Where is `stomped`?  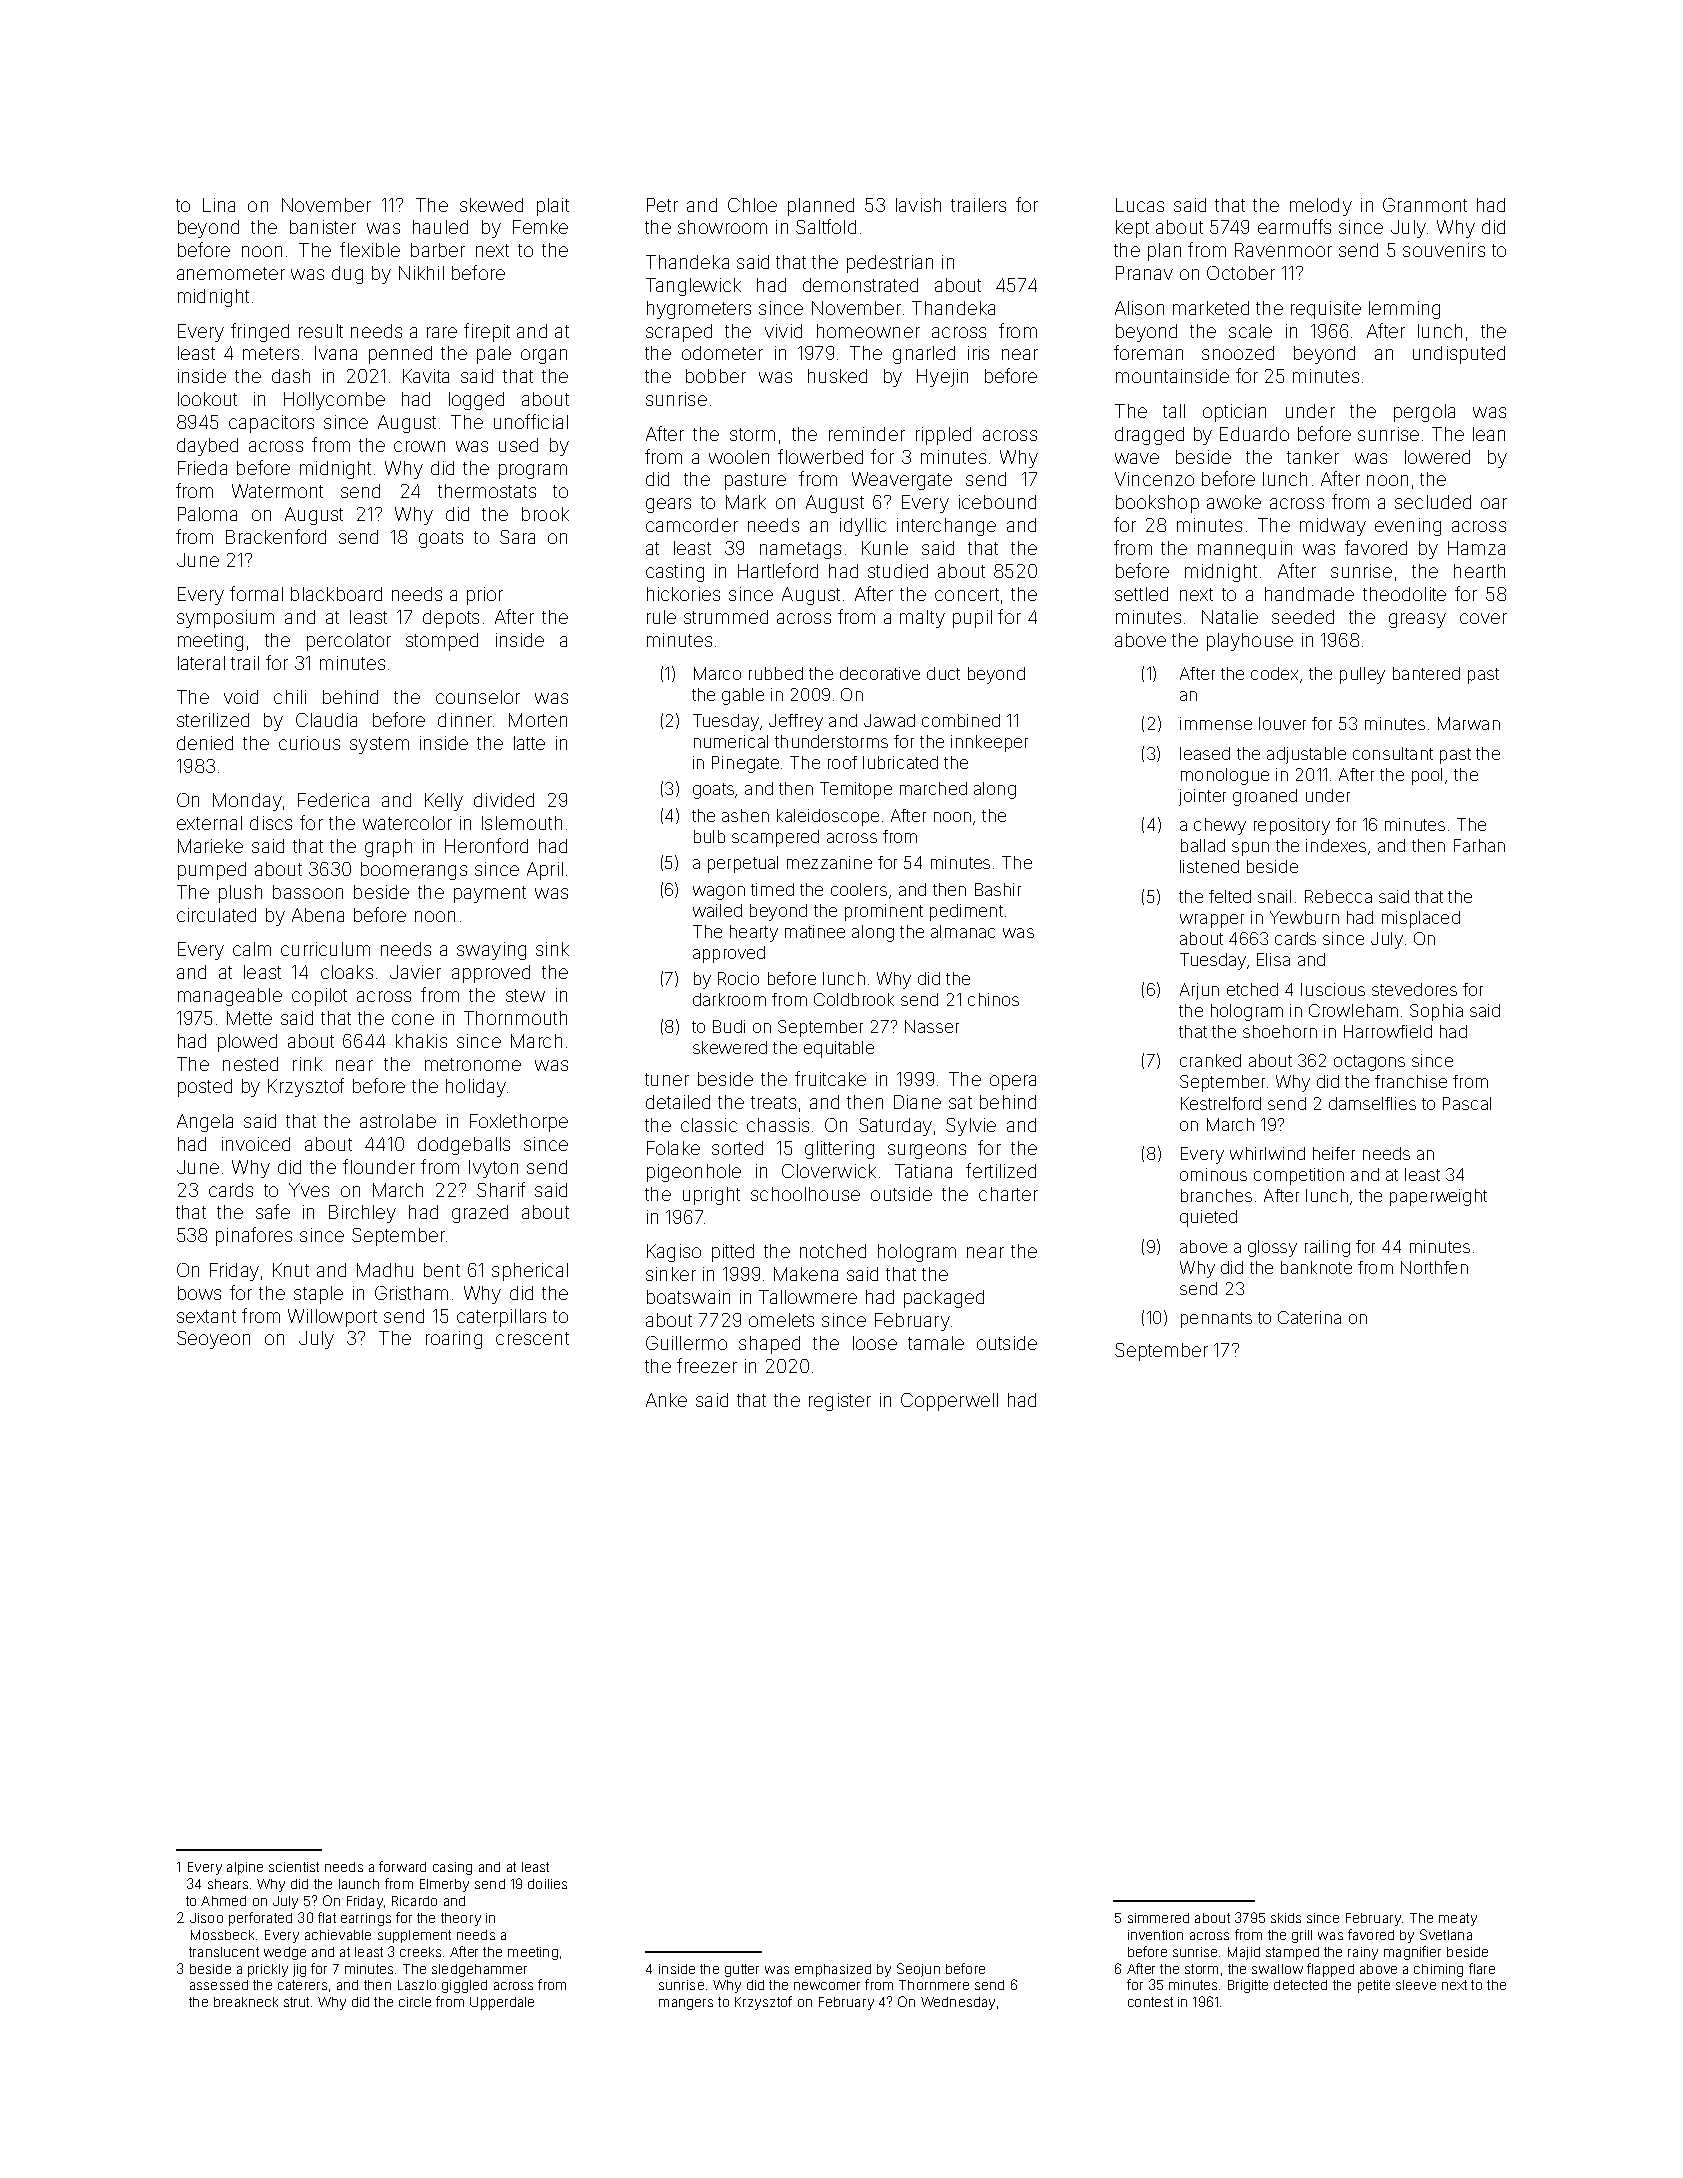
stomped is located at coordinates (442, 642).
